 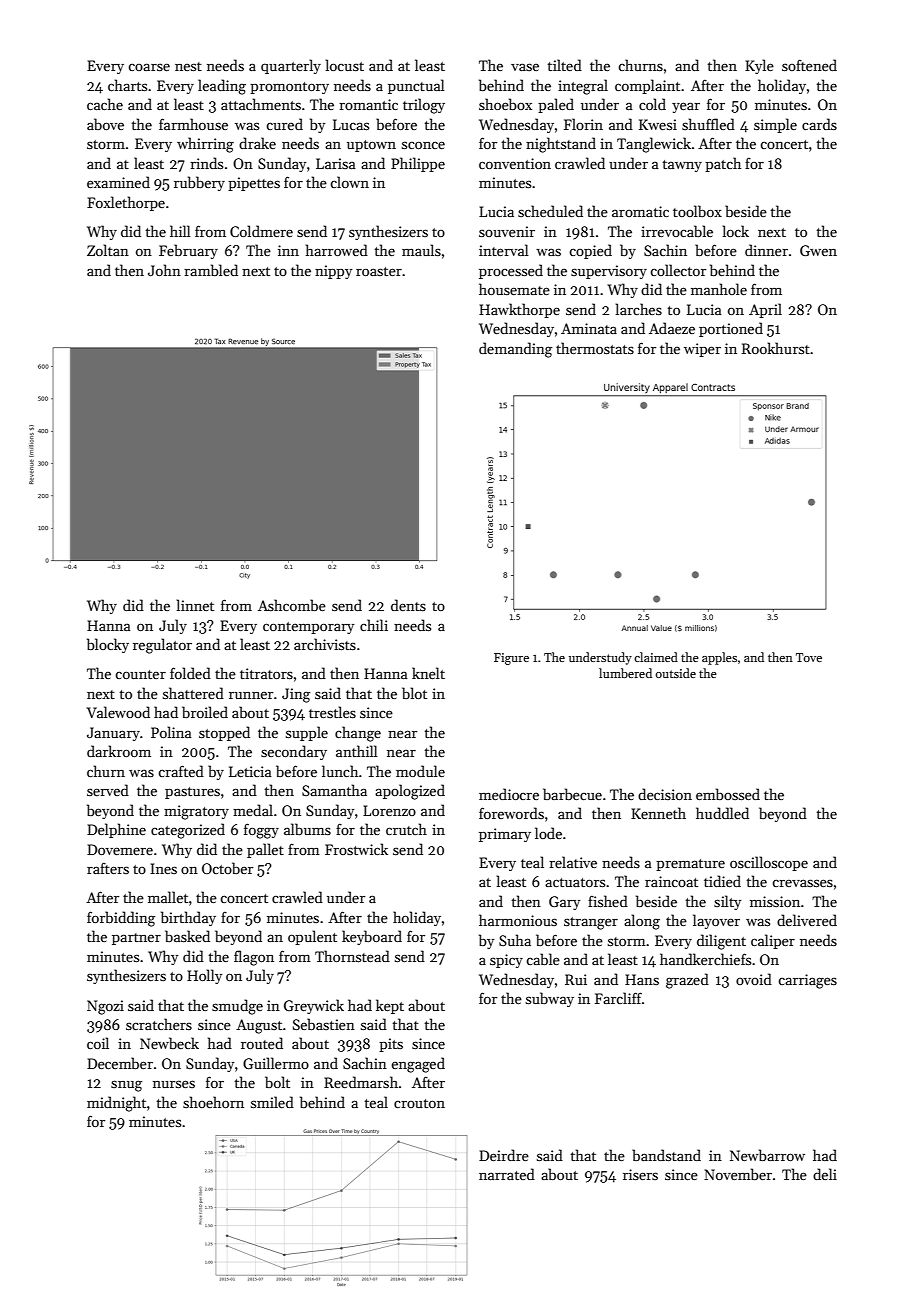 What do you see at coordinates (556, 105) in the screenshot?
I see `paled` at bounding box center [556, 105].
